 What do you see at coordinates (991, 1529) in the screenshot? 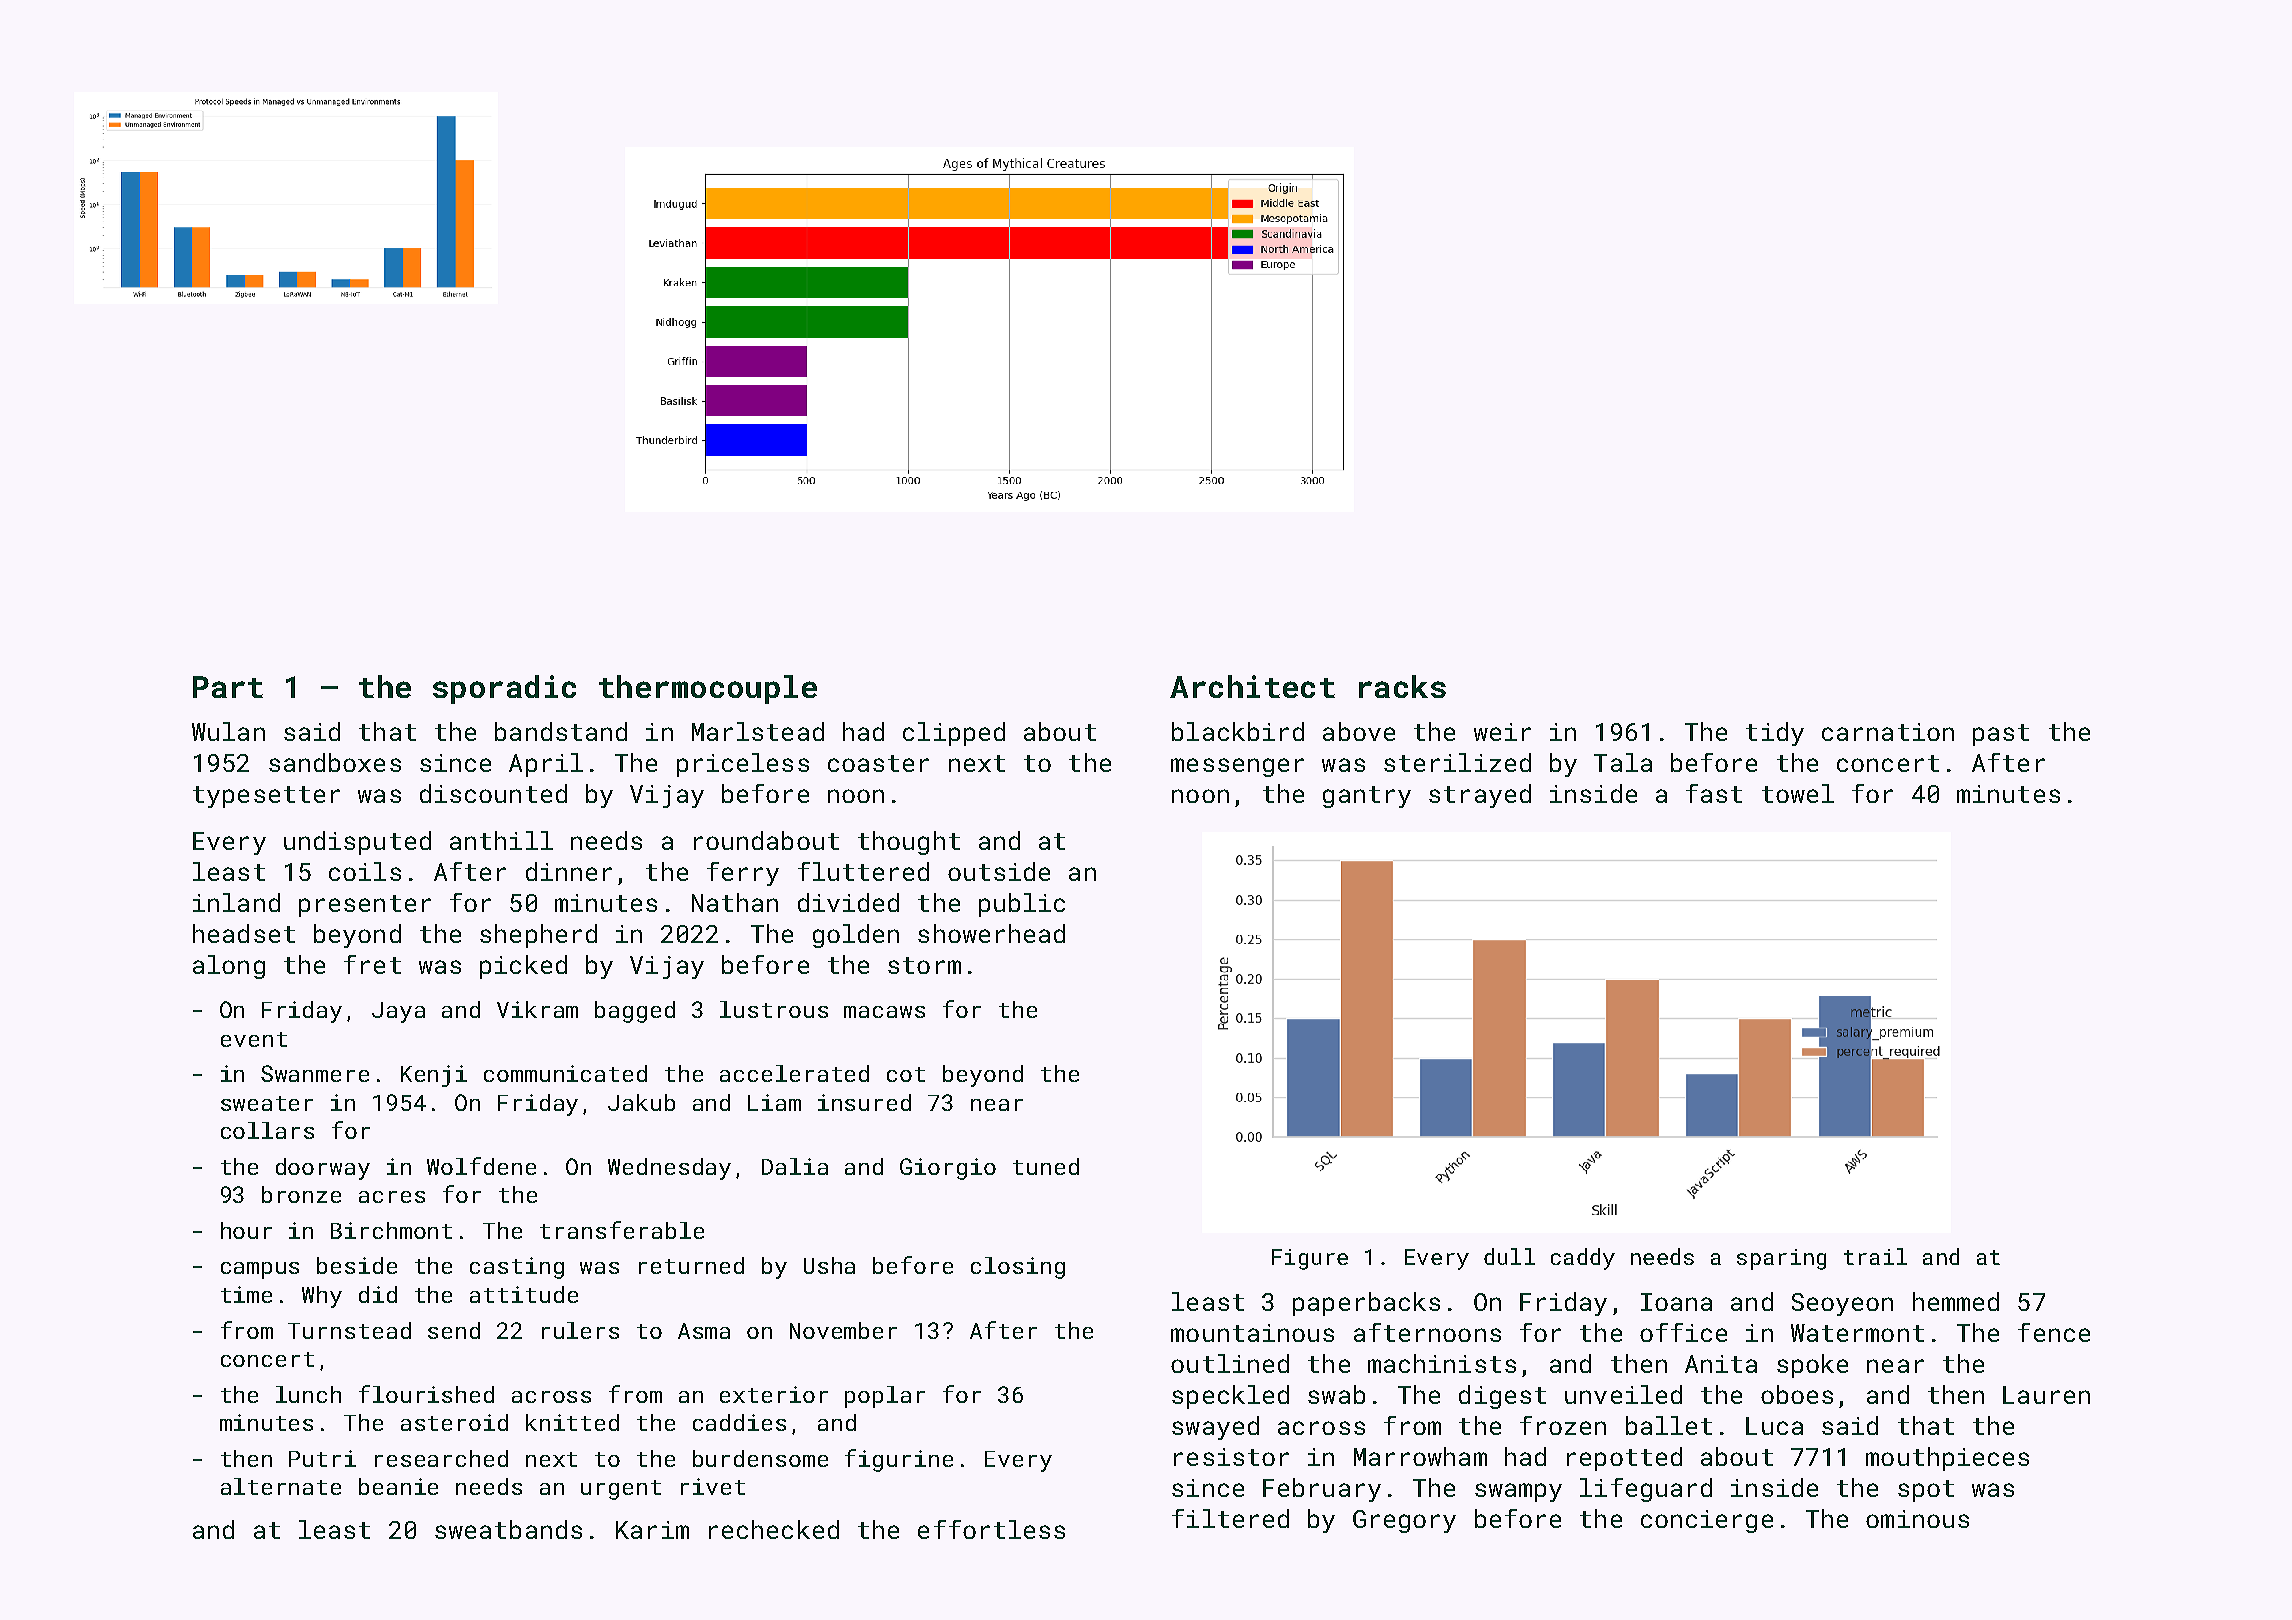
I see `effortless` at bounding box center [991, 1529].
